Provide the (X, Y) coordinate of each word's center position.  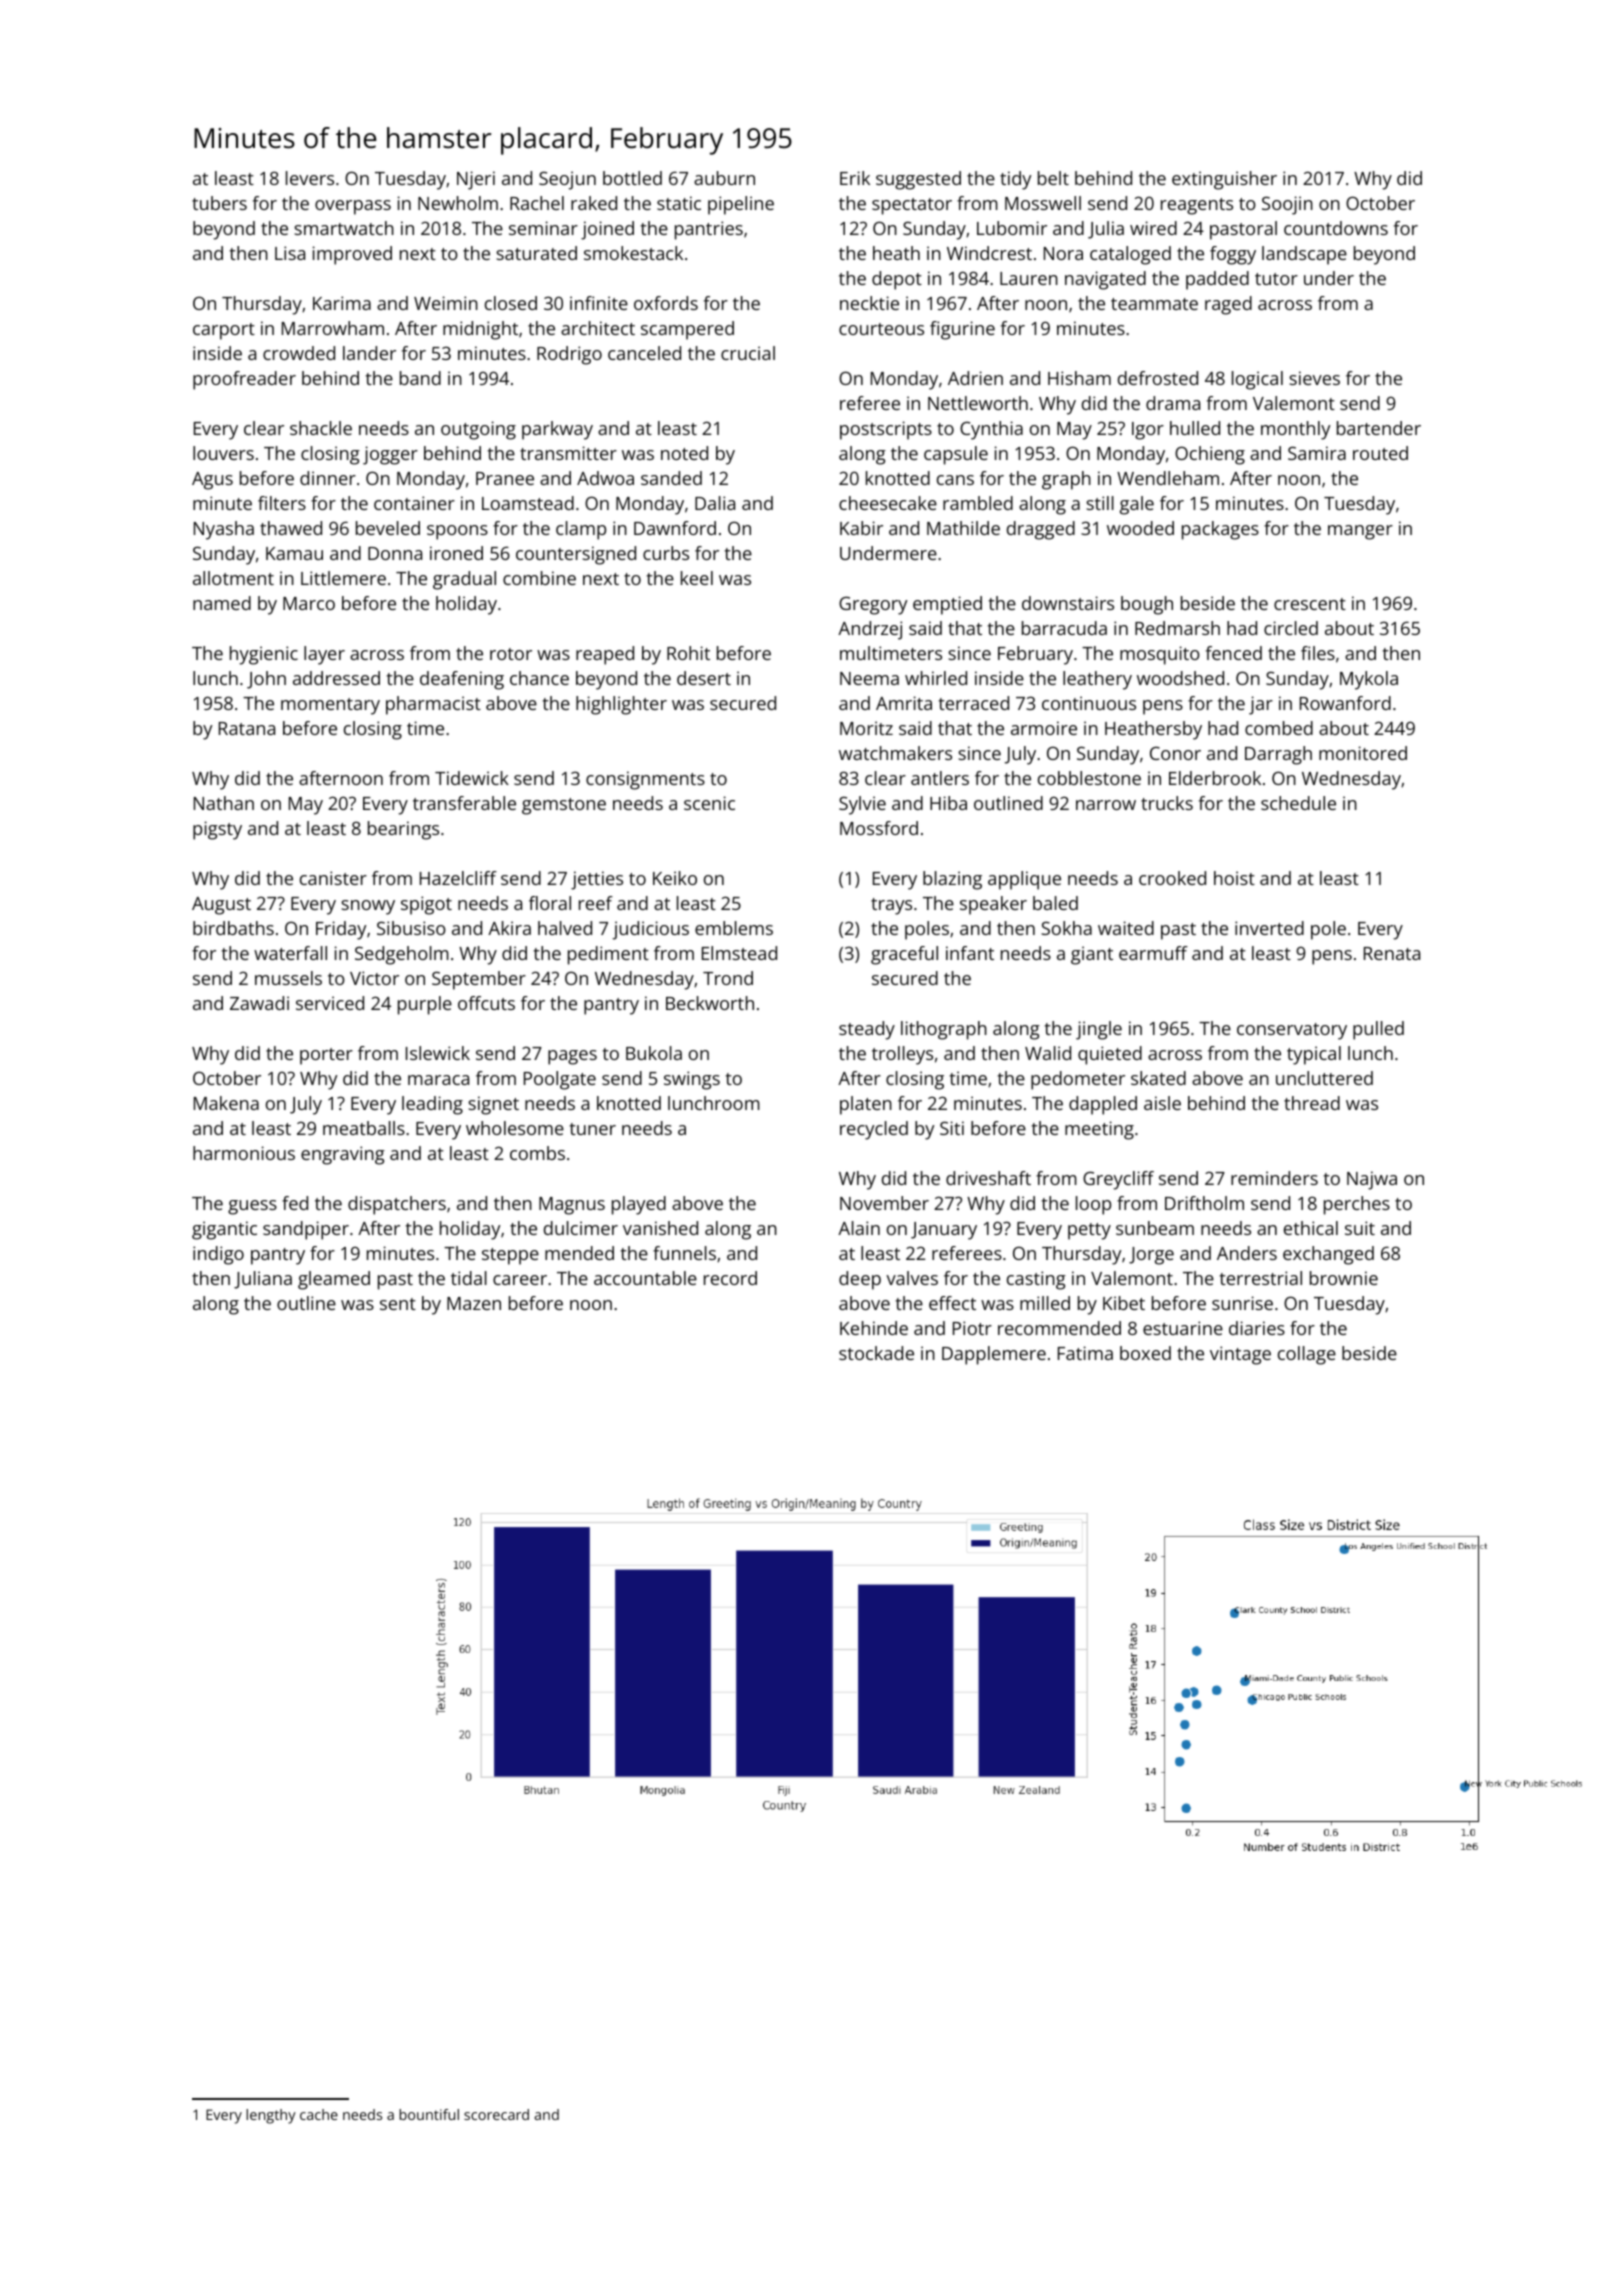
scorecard (496, 2114)
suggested (918, 180)
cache (319, 2114)
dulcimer (581, 1228)
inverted (1269, 928)
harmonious (244, 1153)
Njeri (476, 180)
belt (1053, 178)
